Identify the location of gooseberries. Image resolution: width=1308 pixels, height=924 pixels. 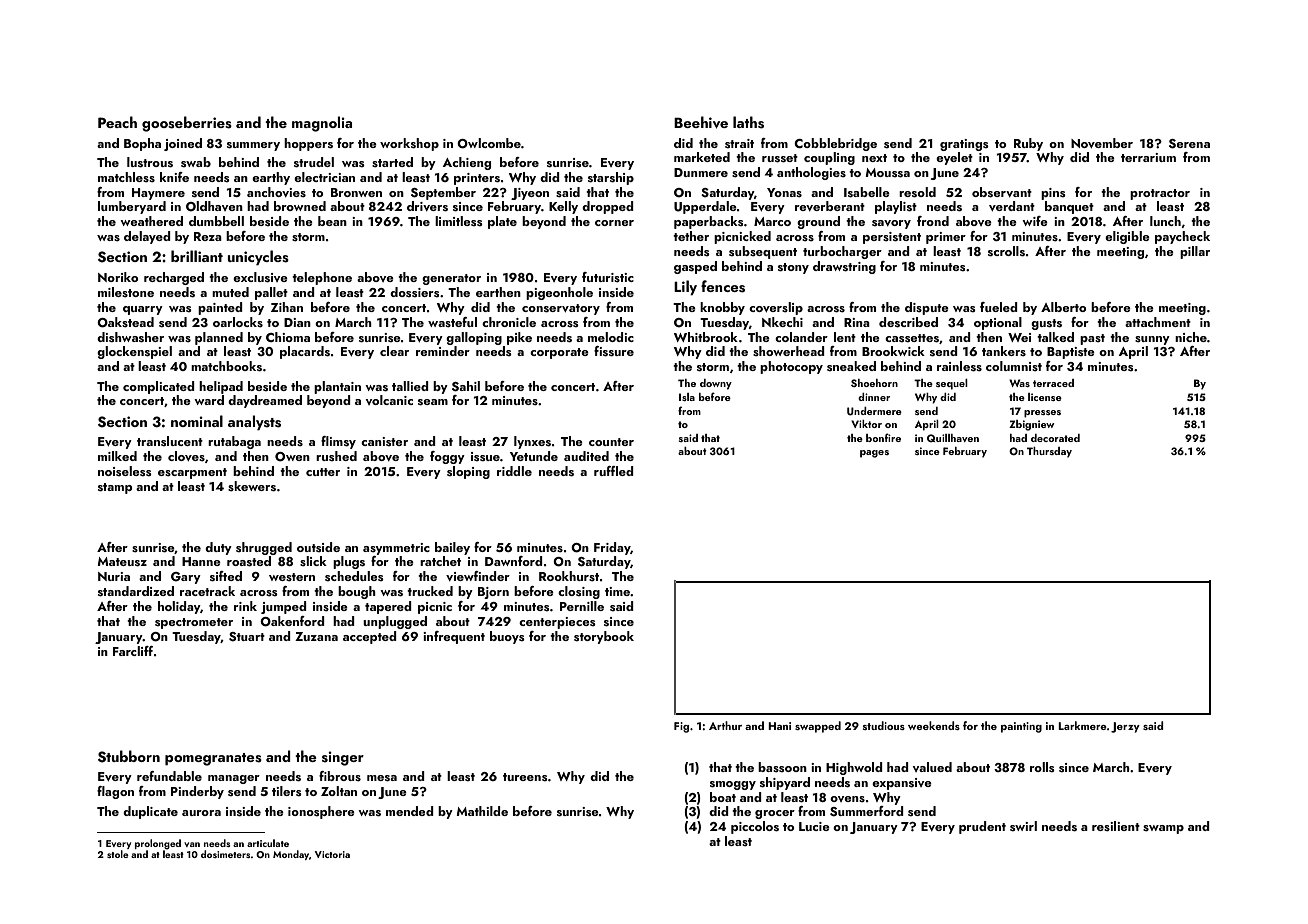
(187, 124).
